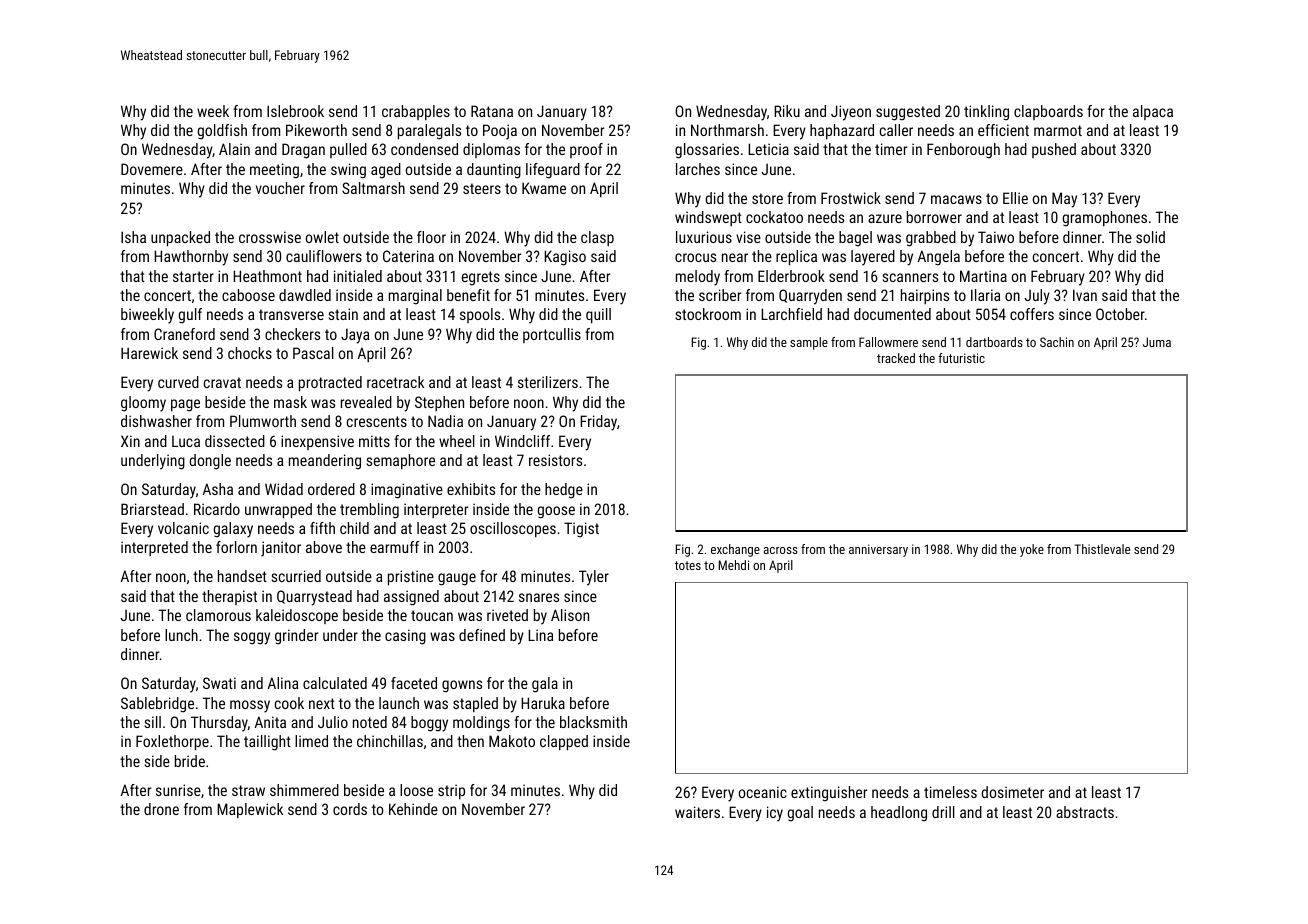  Describe the element at coordinates (896, 358) in the screenshot. I see `tracked` at that location.
